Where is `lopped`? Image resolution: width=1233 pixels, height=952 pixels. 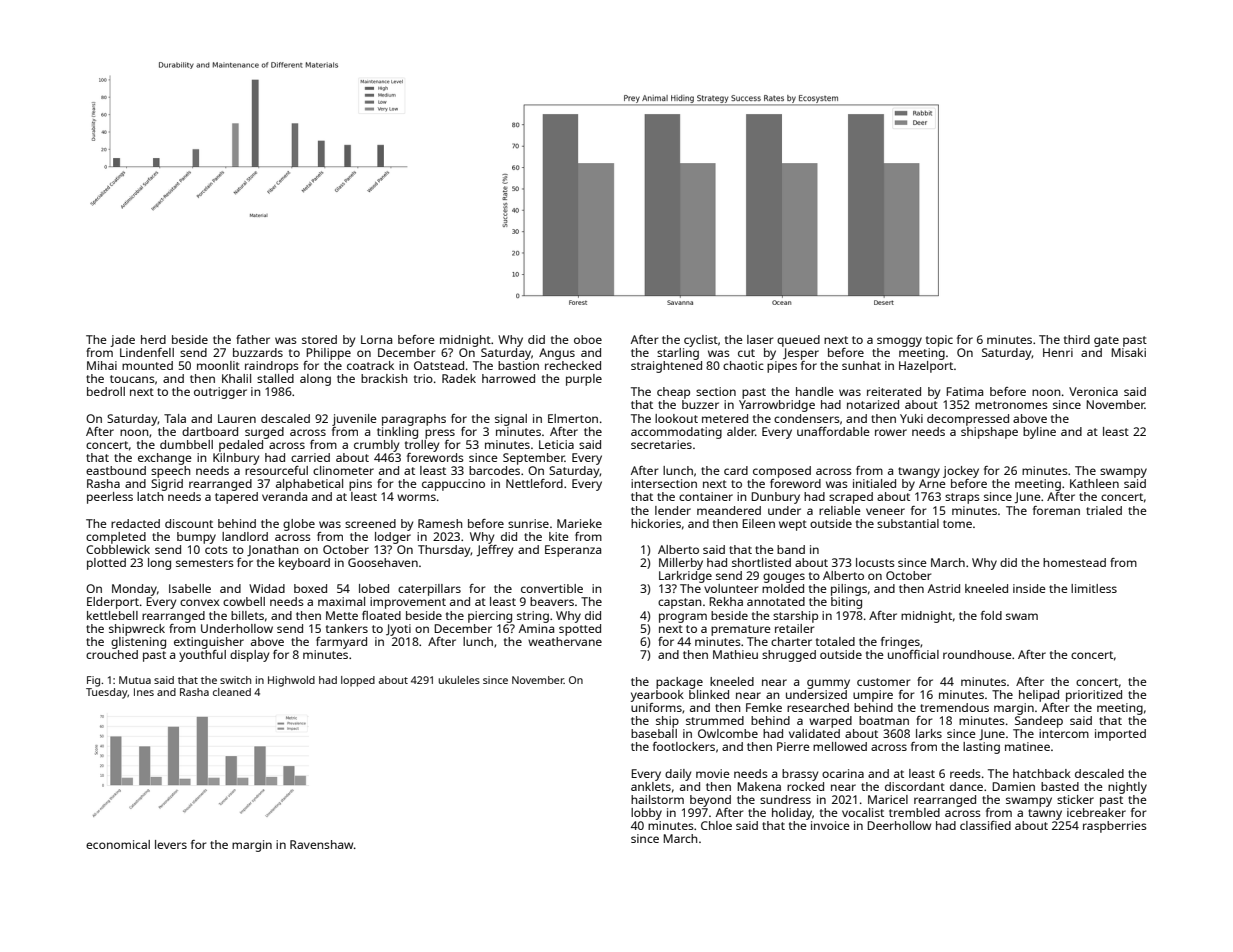
lopped is located at coordinates (358, 681).
